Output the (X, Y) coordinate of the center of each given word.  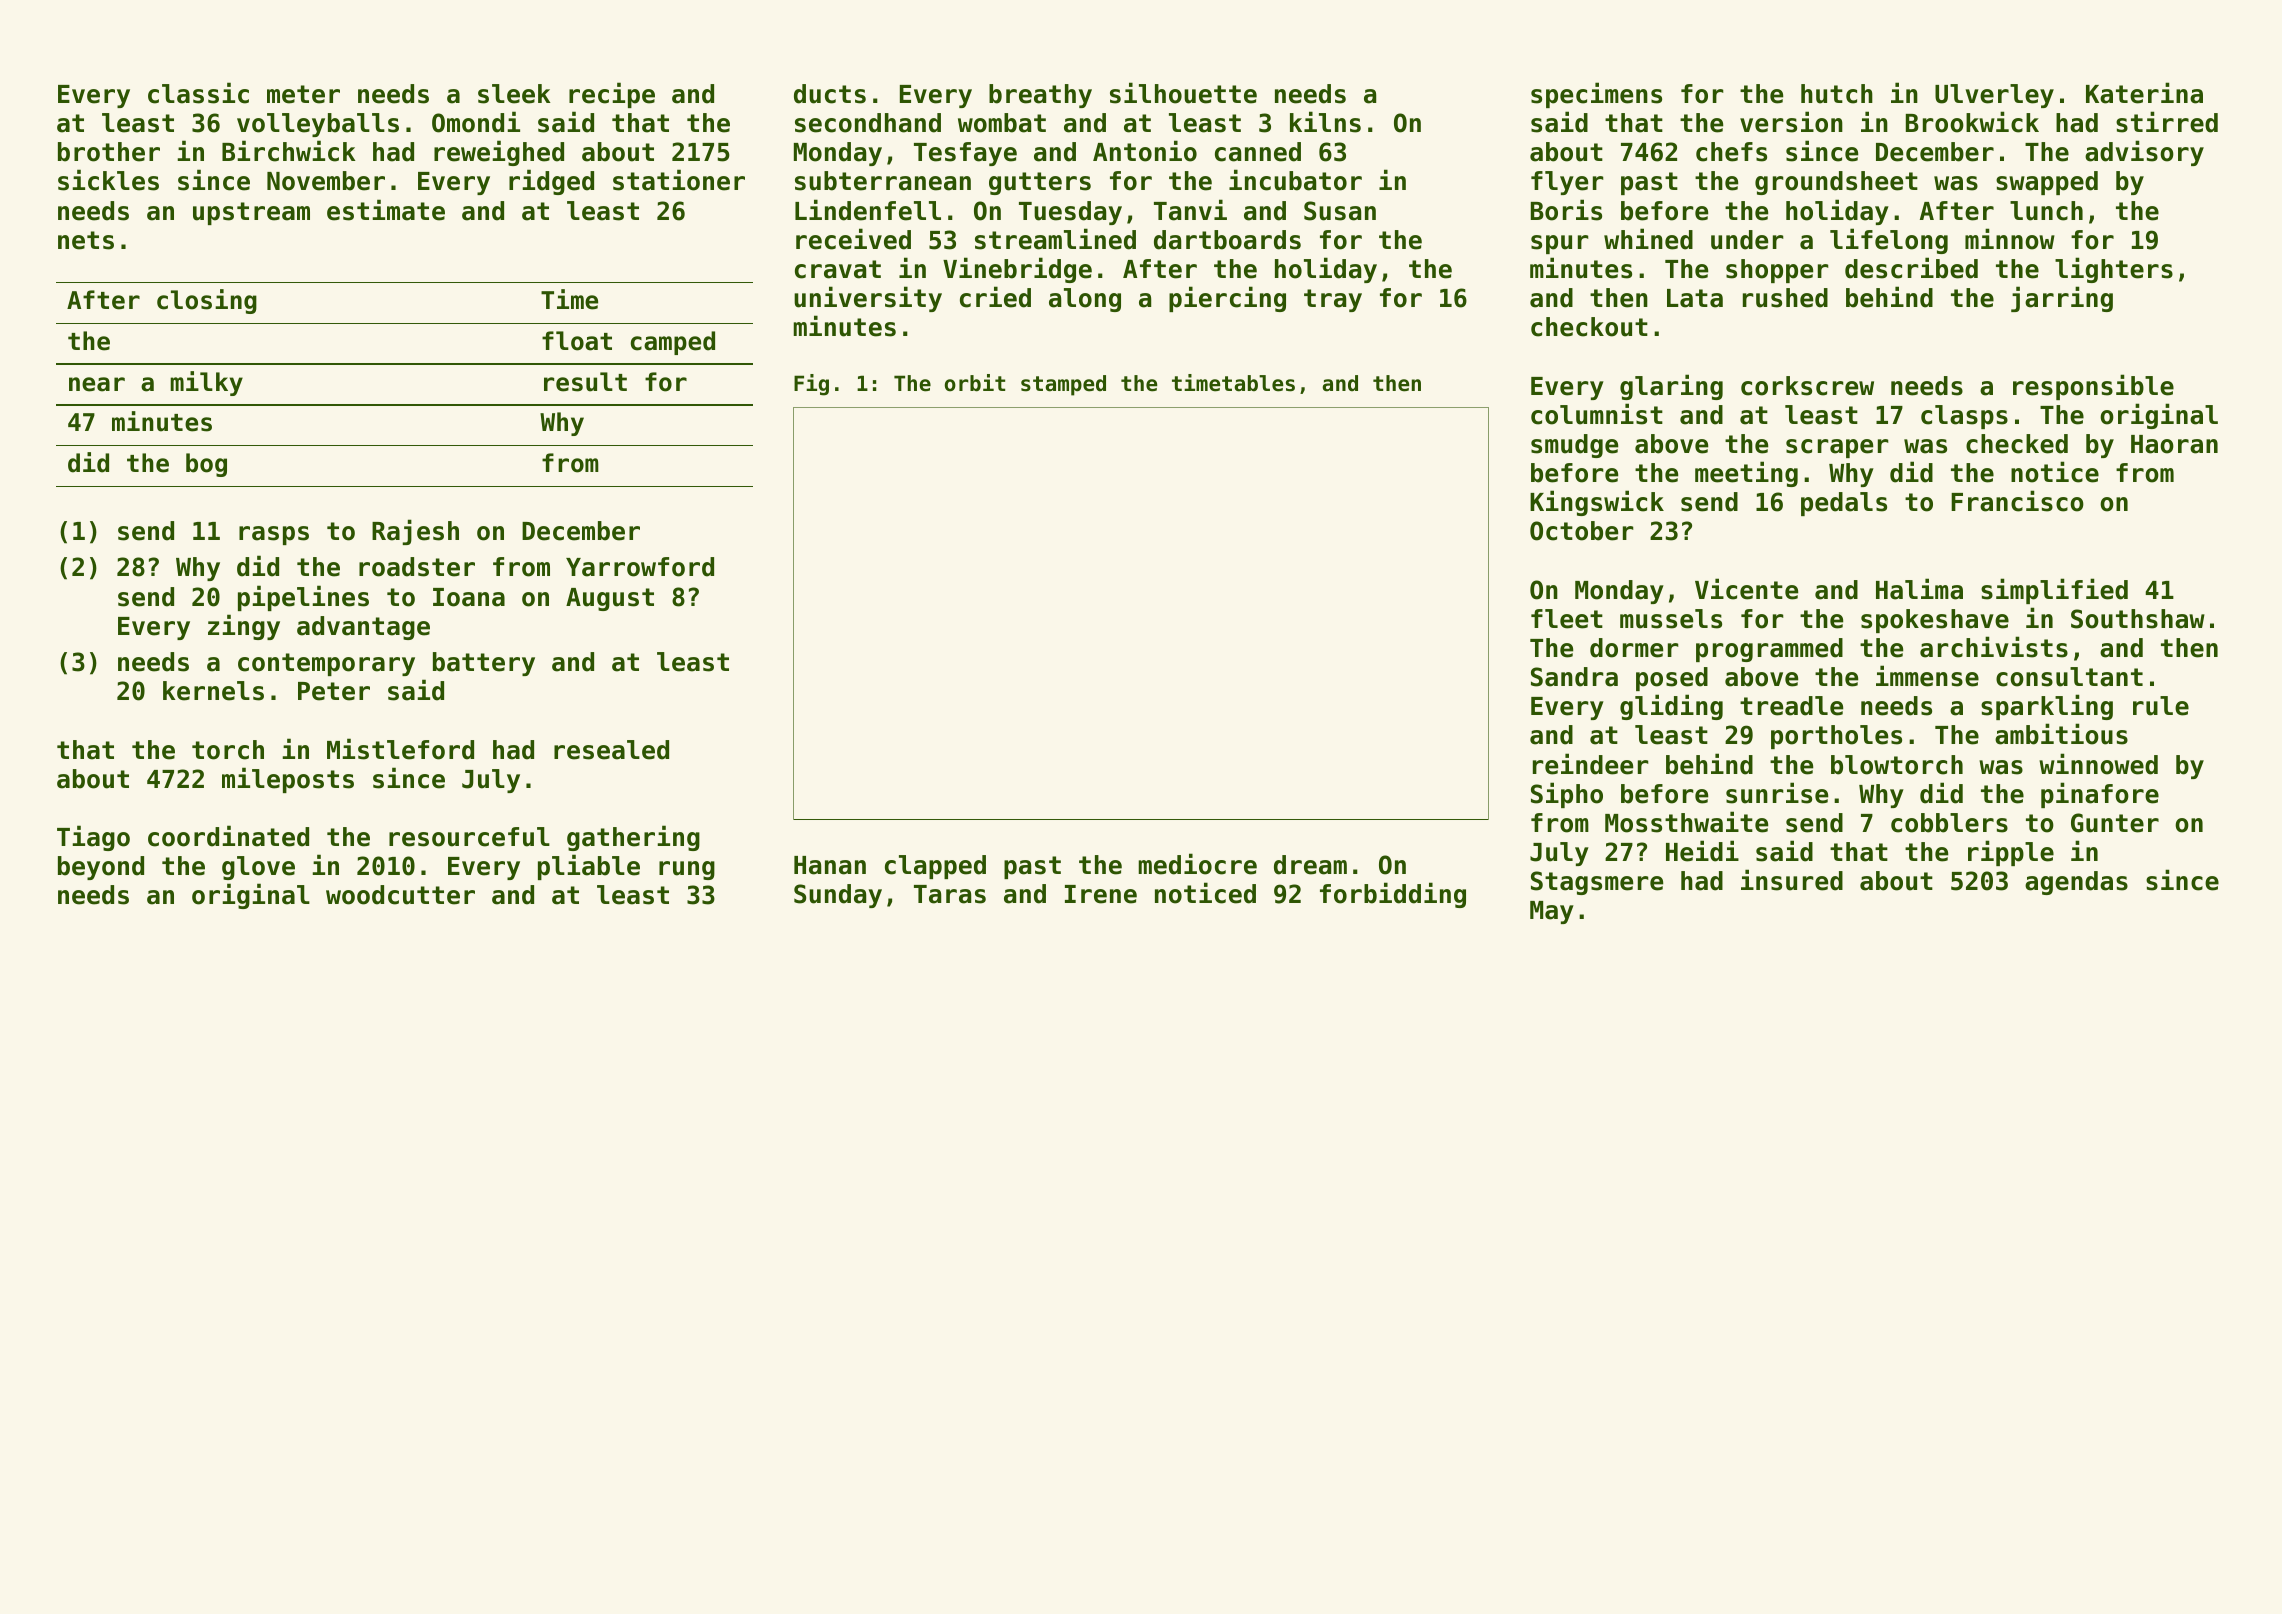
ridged (551, 182)
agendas (2076, 883)
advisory (2144, 153)
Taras (950, 894)
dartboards (1227, 240)
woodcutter (400, 895)
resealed (611, 750)
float (577, 341)
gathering (633, 838)
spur (1560, 244)
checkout (1589, 327)
